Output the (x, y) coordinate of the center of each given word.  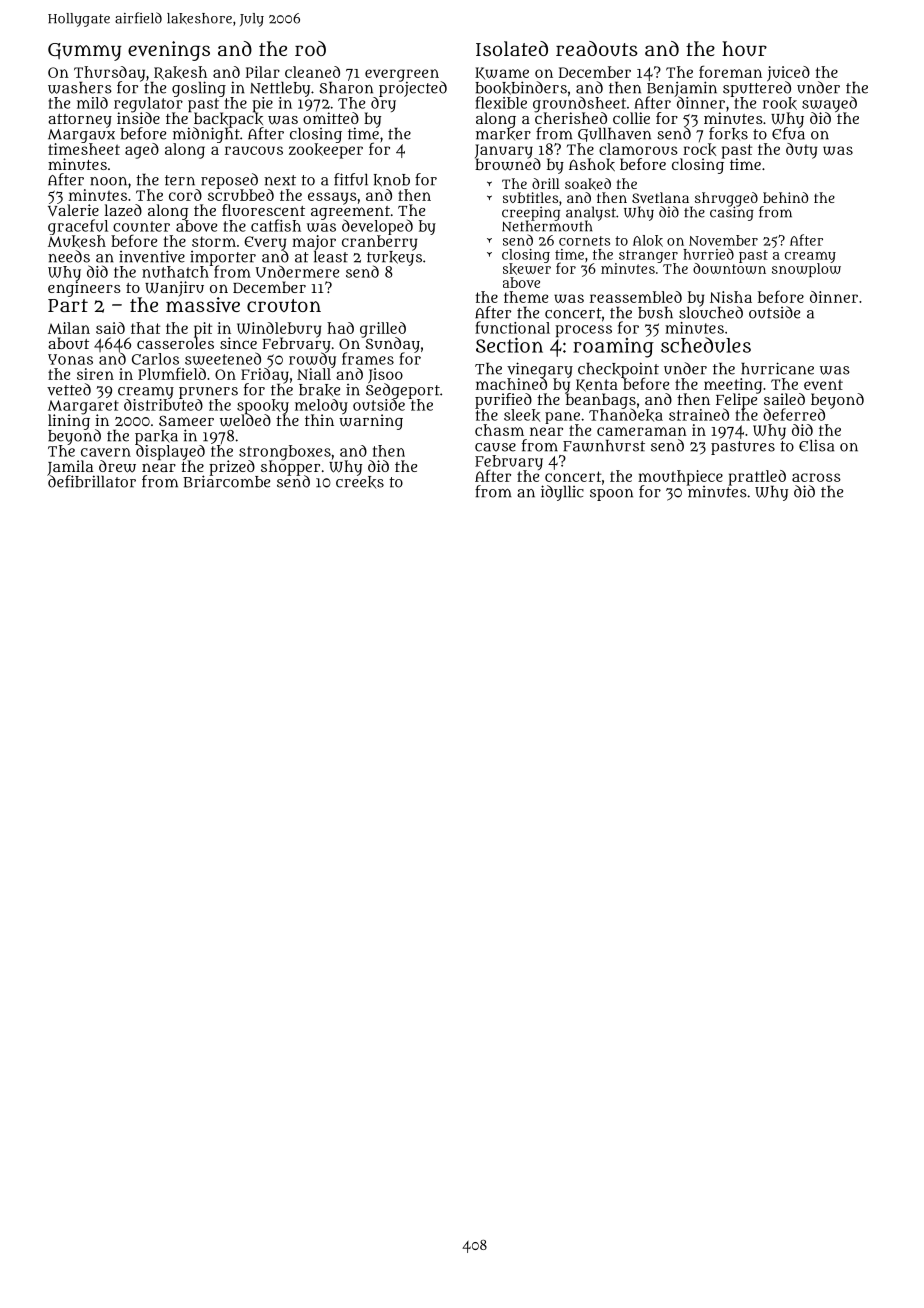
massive (203, 304)
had (340, 328)
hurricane (777, 368)
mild (92, 103)
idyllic (562, 493)
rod (310, 48)
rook (780, 103)
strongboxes (285, 452)
